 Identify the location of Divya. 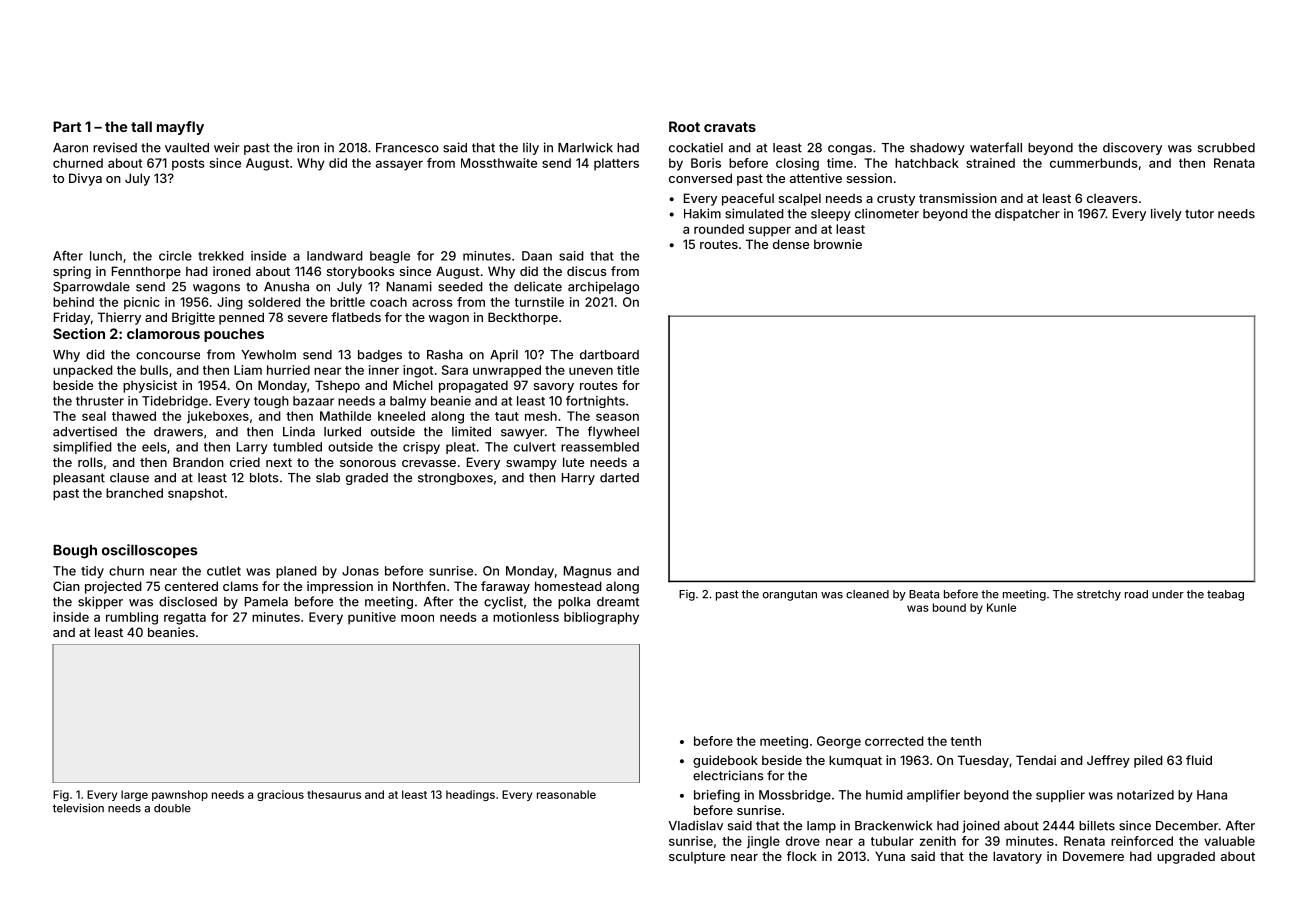
(85, 179).
